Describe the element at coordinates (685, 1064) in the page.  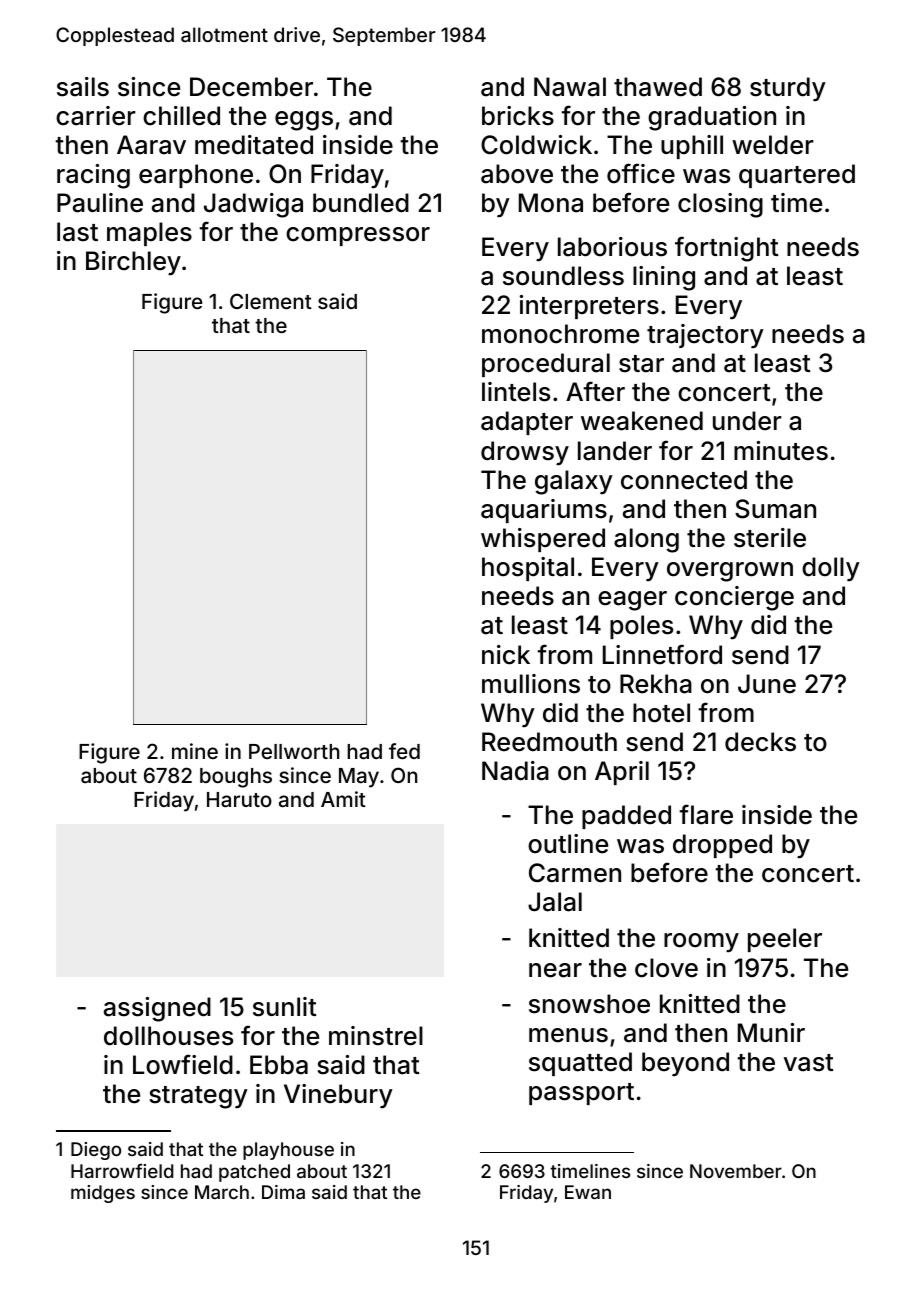
I see `beyond` at that location.
